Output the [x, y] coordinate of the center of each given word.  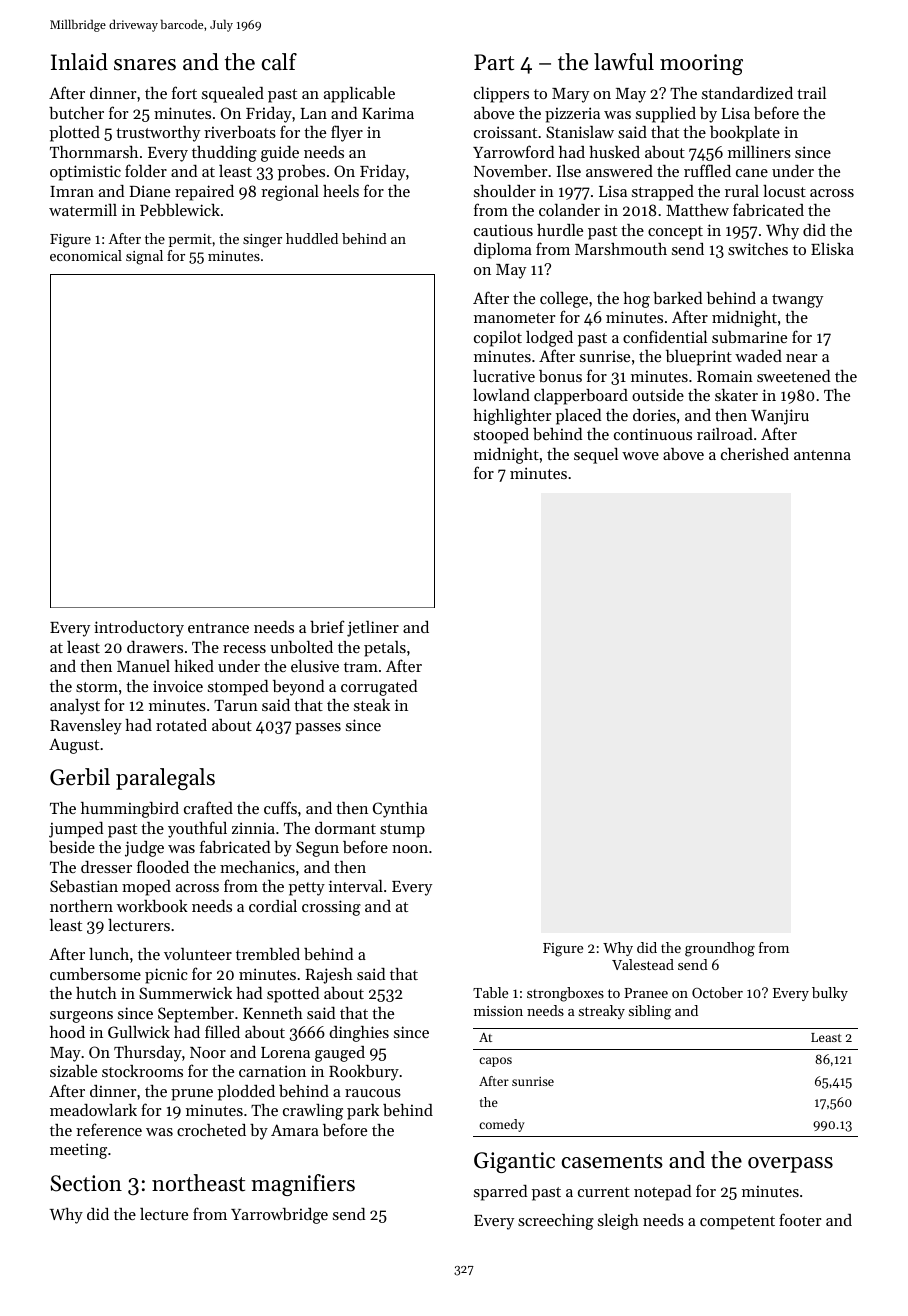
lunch [109, 954]
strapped [663, 193]
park [363, 1112]
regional [290, 193]
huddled [312, 238]
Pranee [646, 993]
